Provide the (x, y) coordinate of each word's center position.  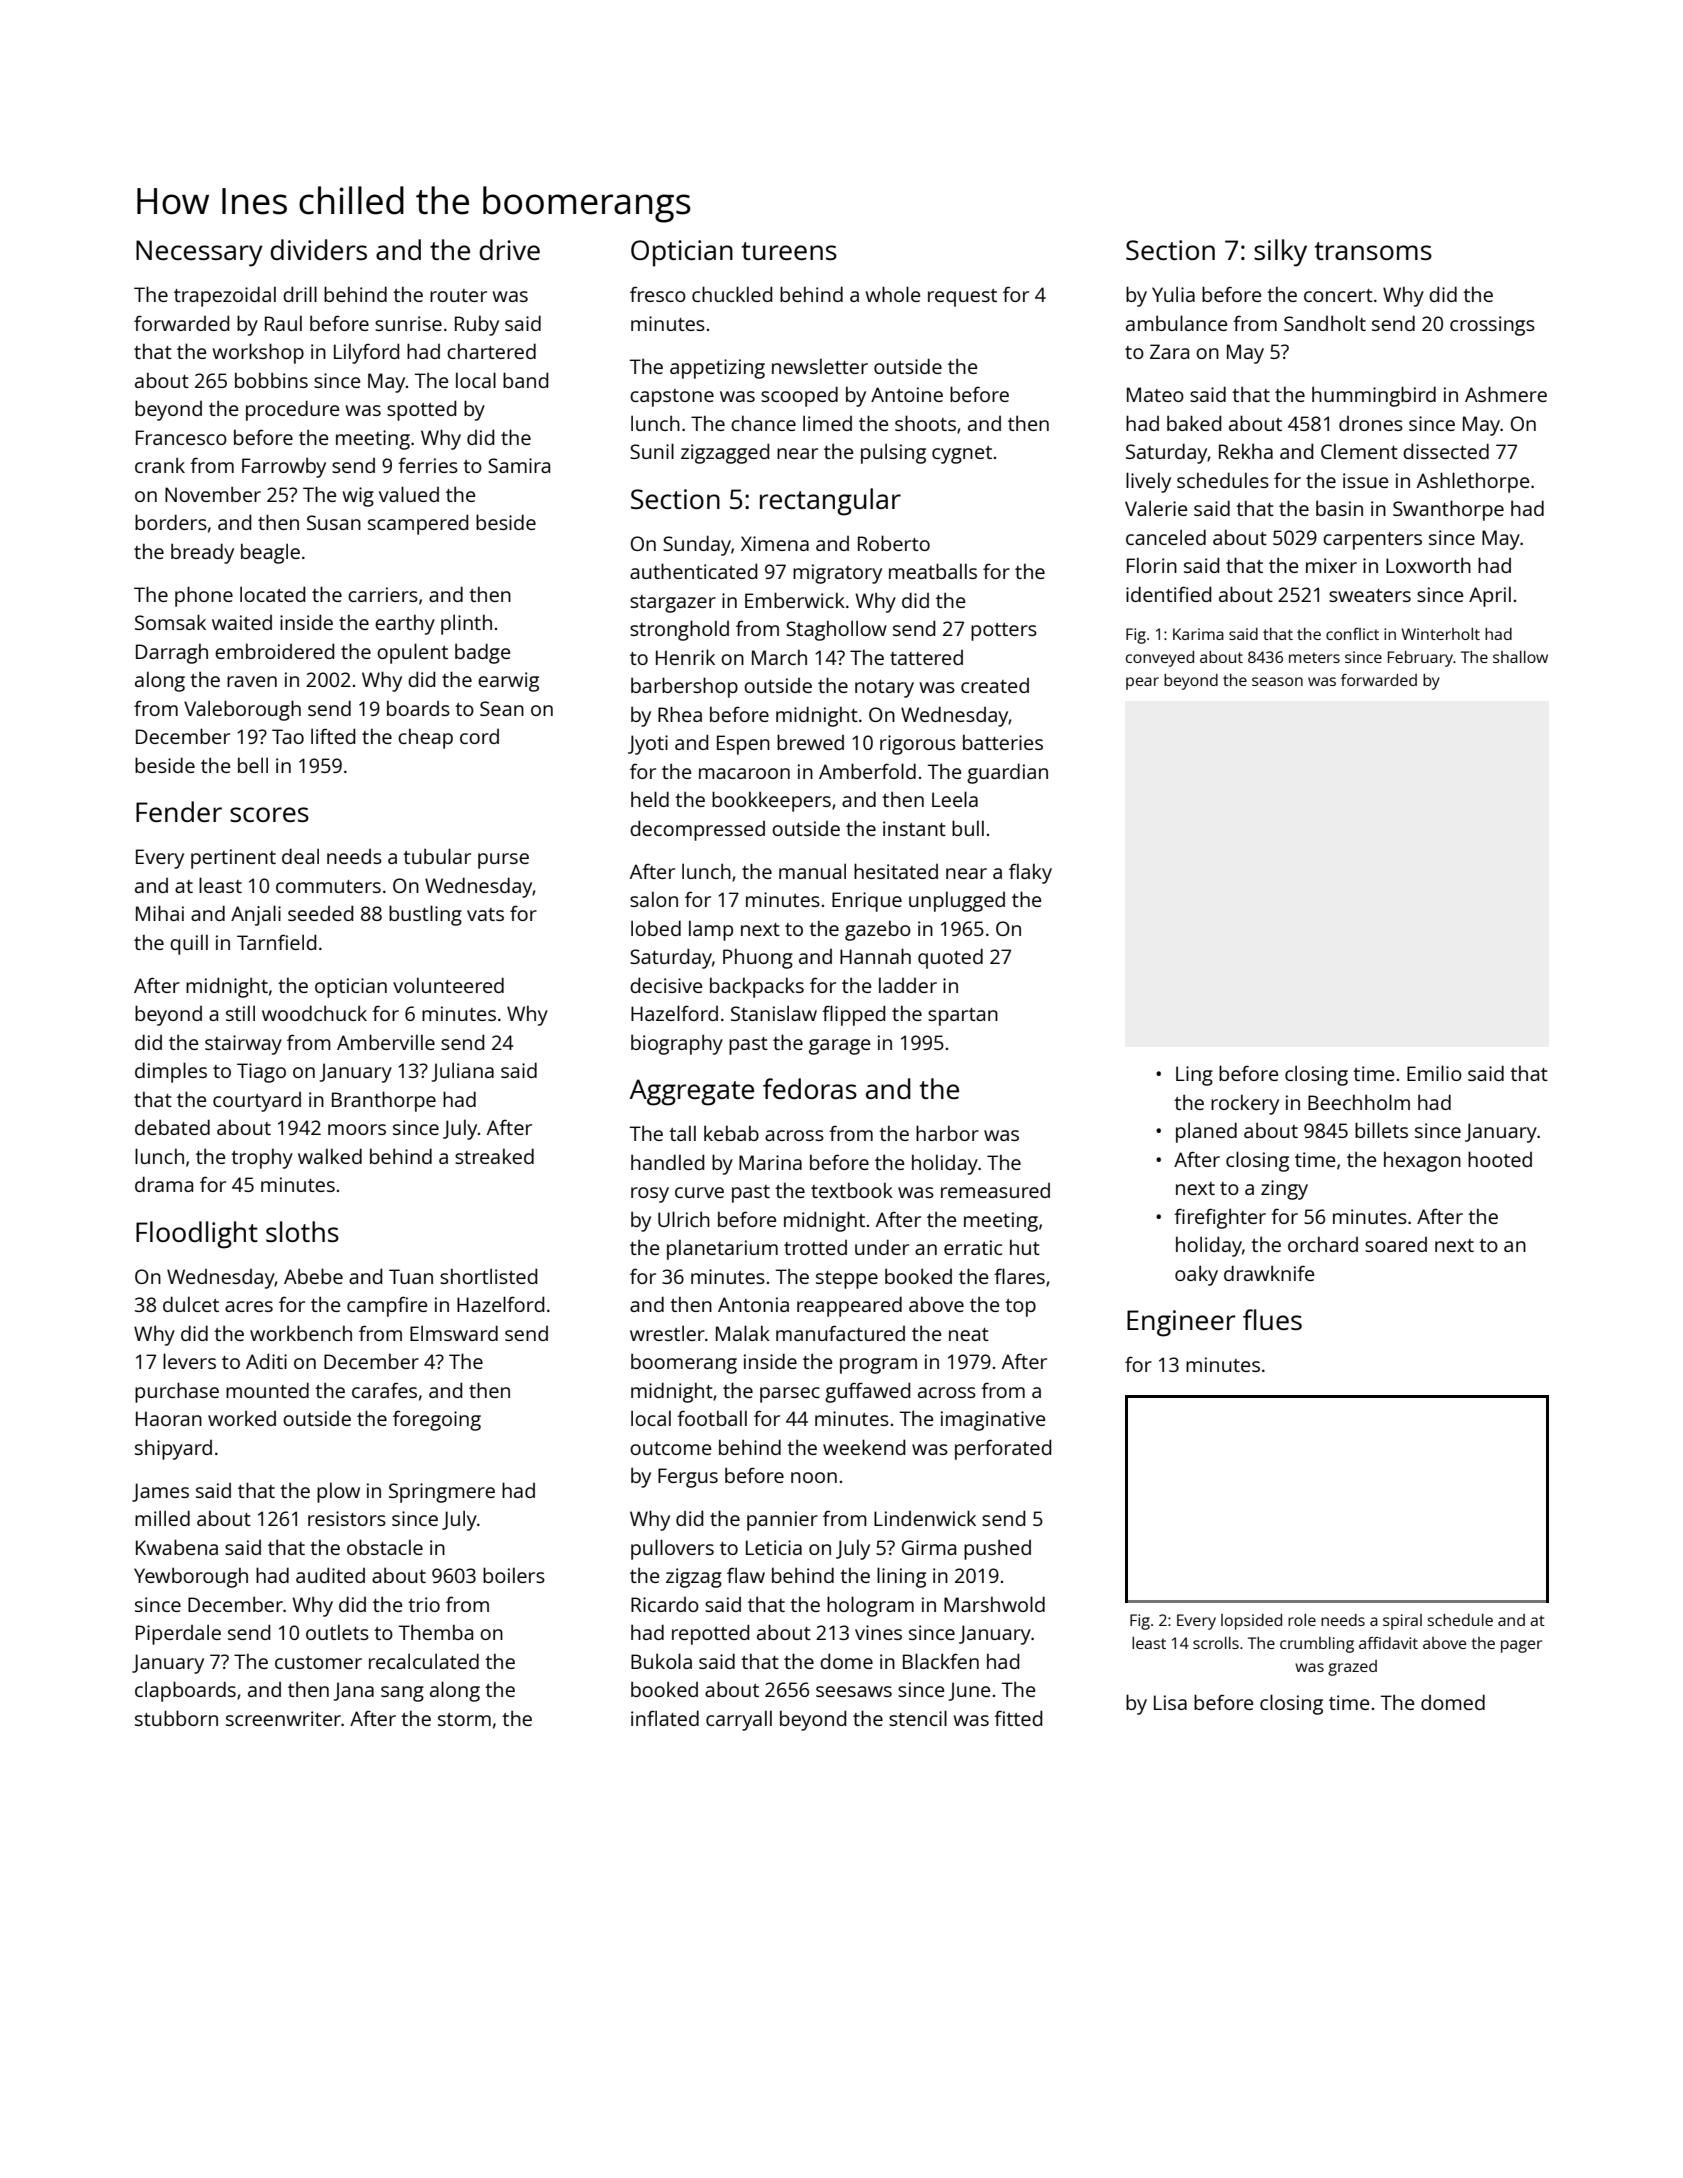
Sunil (652, 451)
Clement (1359, 451)
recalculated (424, 1661)
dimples (171, 1072)
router (458, 295)
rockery (1245, 1104)
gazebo (878, 930)
